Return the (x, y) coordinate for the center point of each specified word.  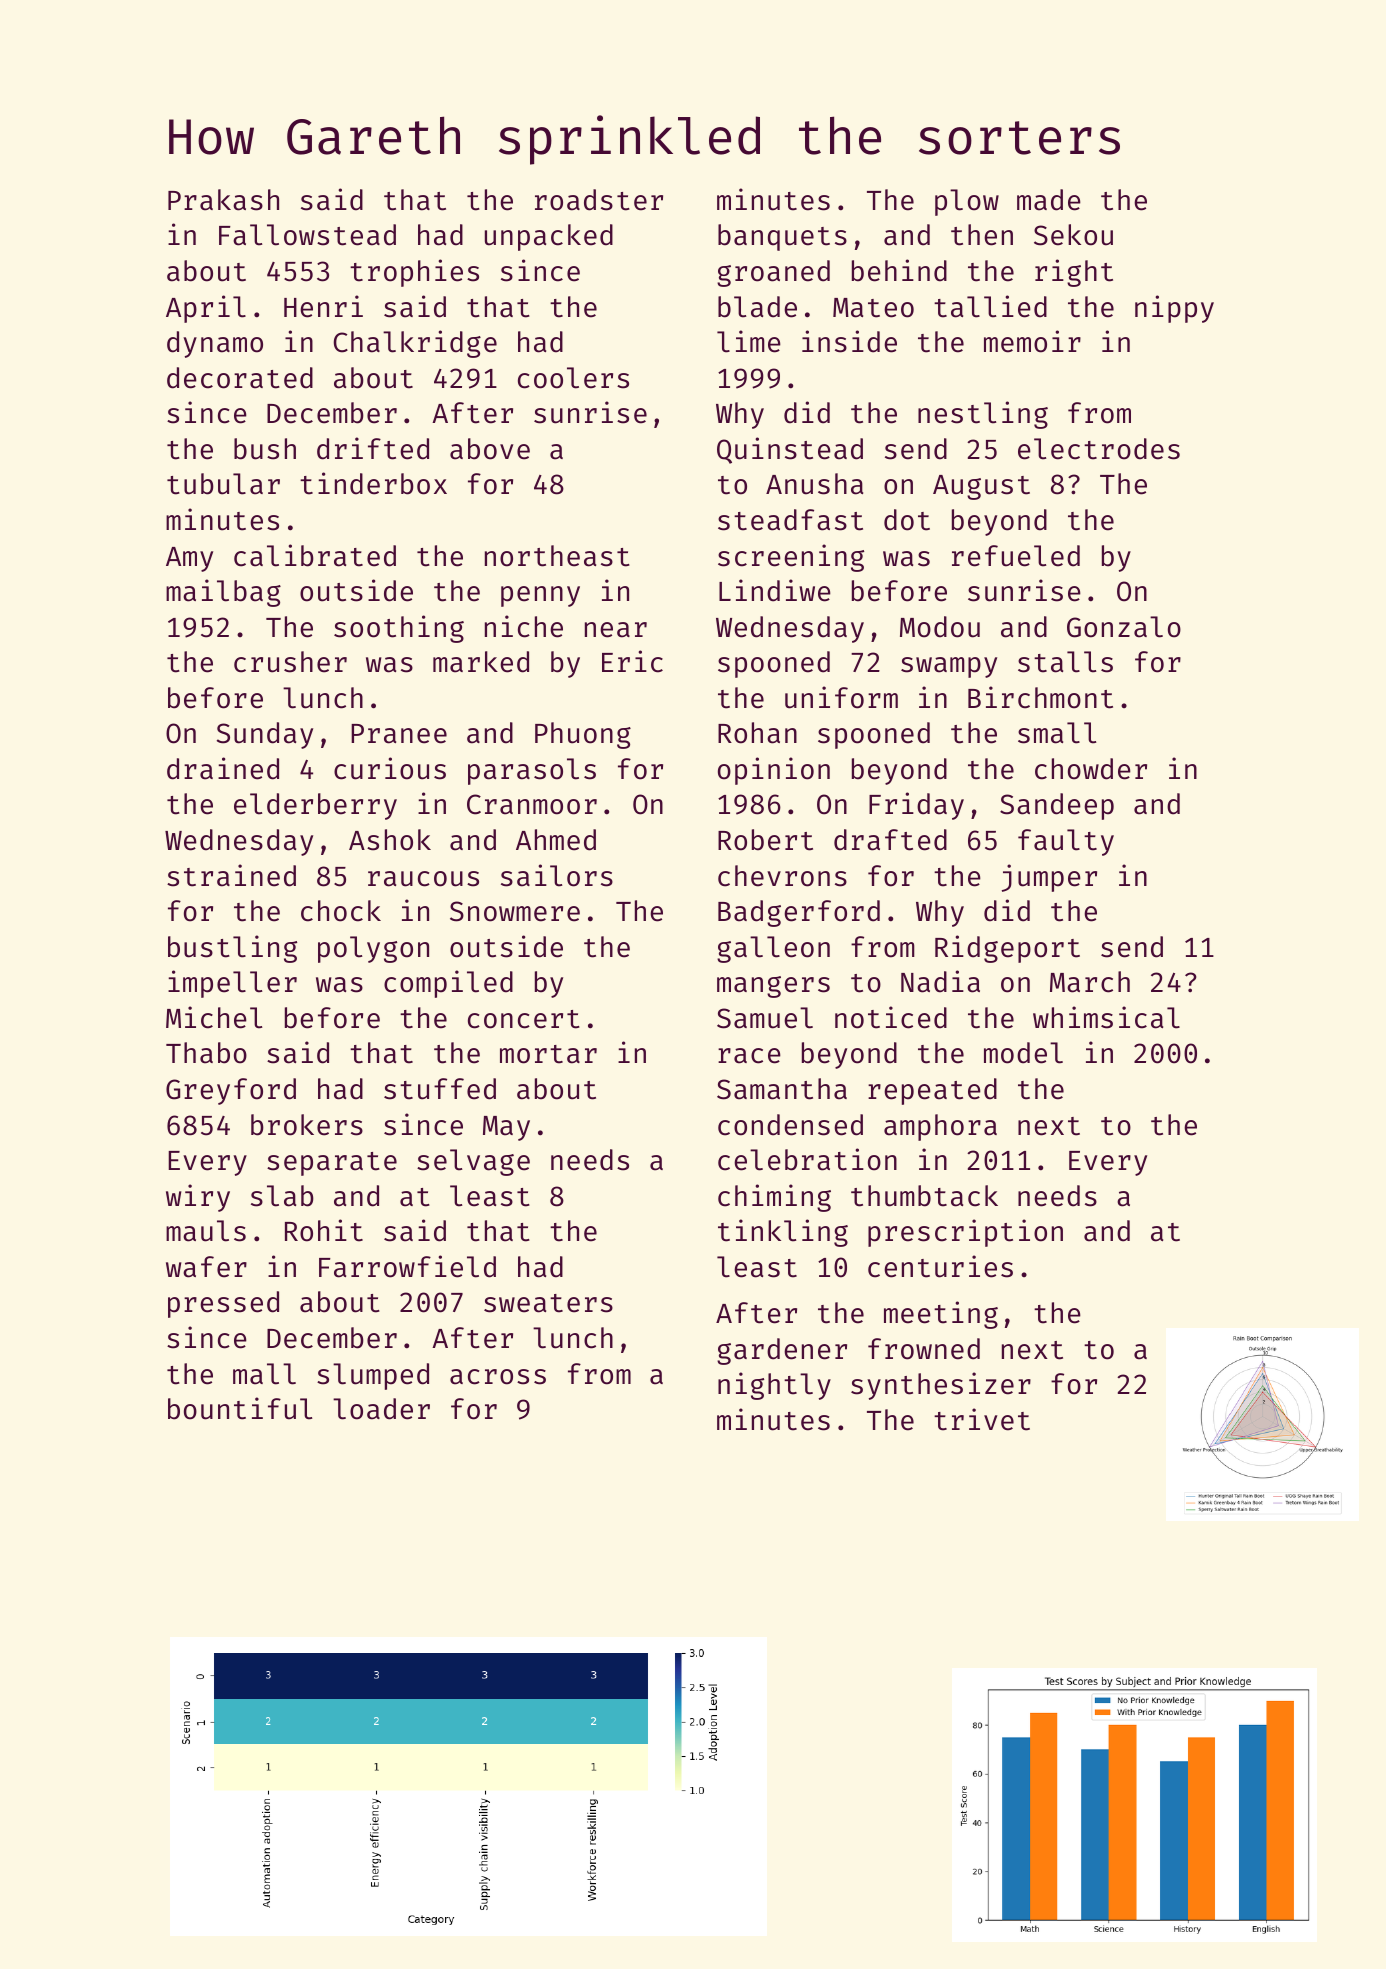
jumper (1049, 878)
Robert (765, 840)
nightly (774, 1386)
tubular (223, 484)
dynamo (215, 344)
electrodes (1099, 449)
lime (749, 341)
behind (899, 270)
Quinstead (790, 450)
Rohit (324, 1230)
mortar (548, 1054)
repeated (932, 1091)
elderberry (315, 806)
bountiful (240, 1408)
